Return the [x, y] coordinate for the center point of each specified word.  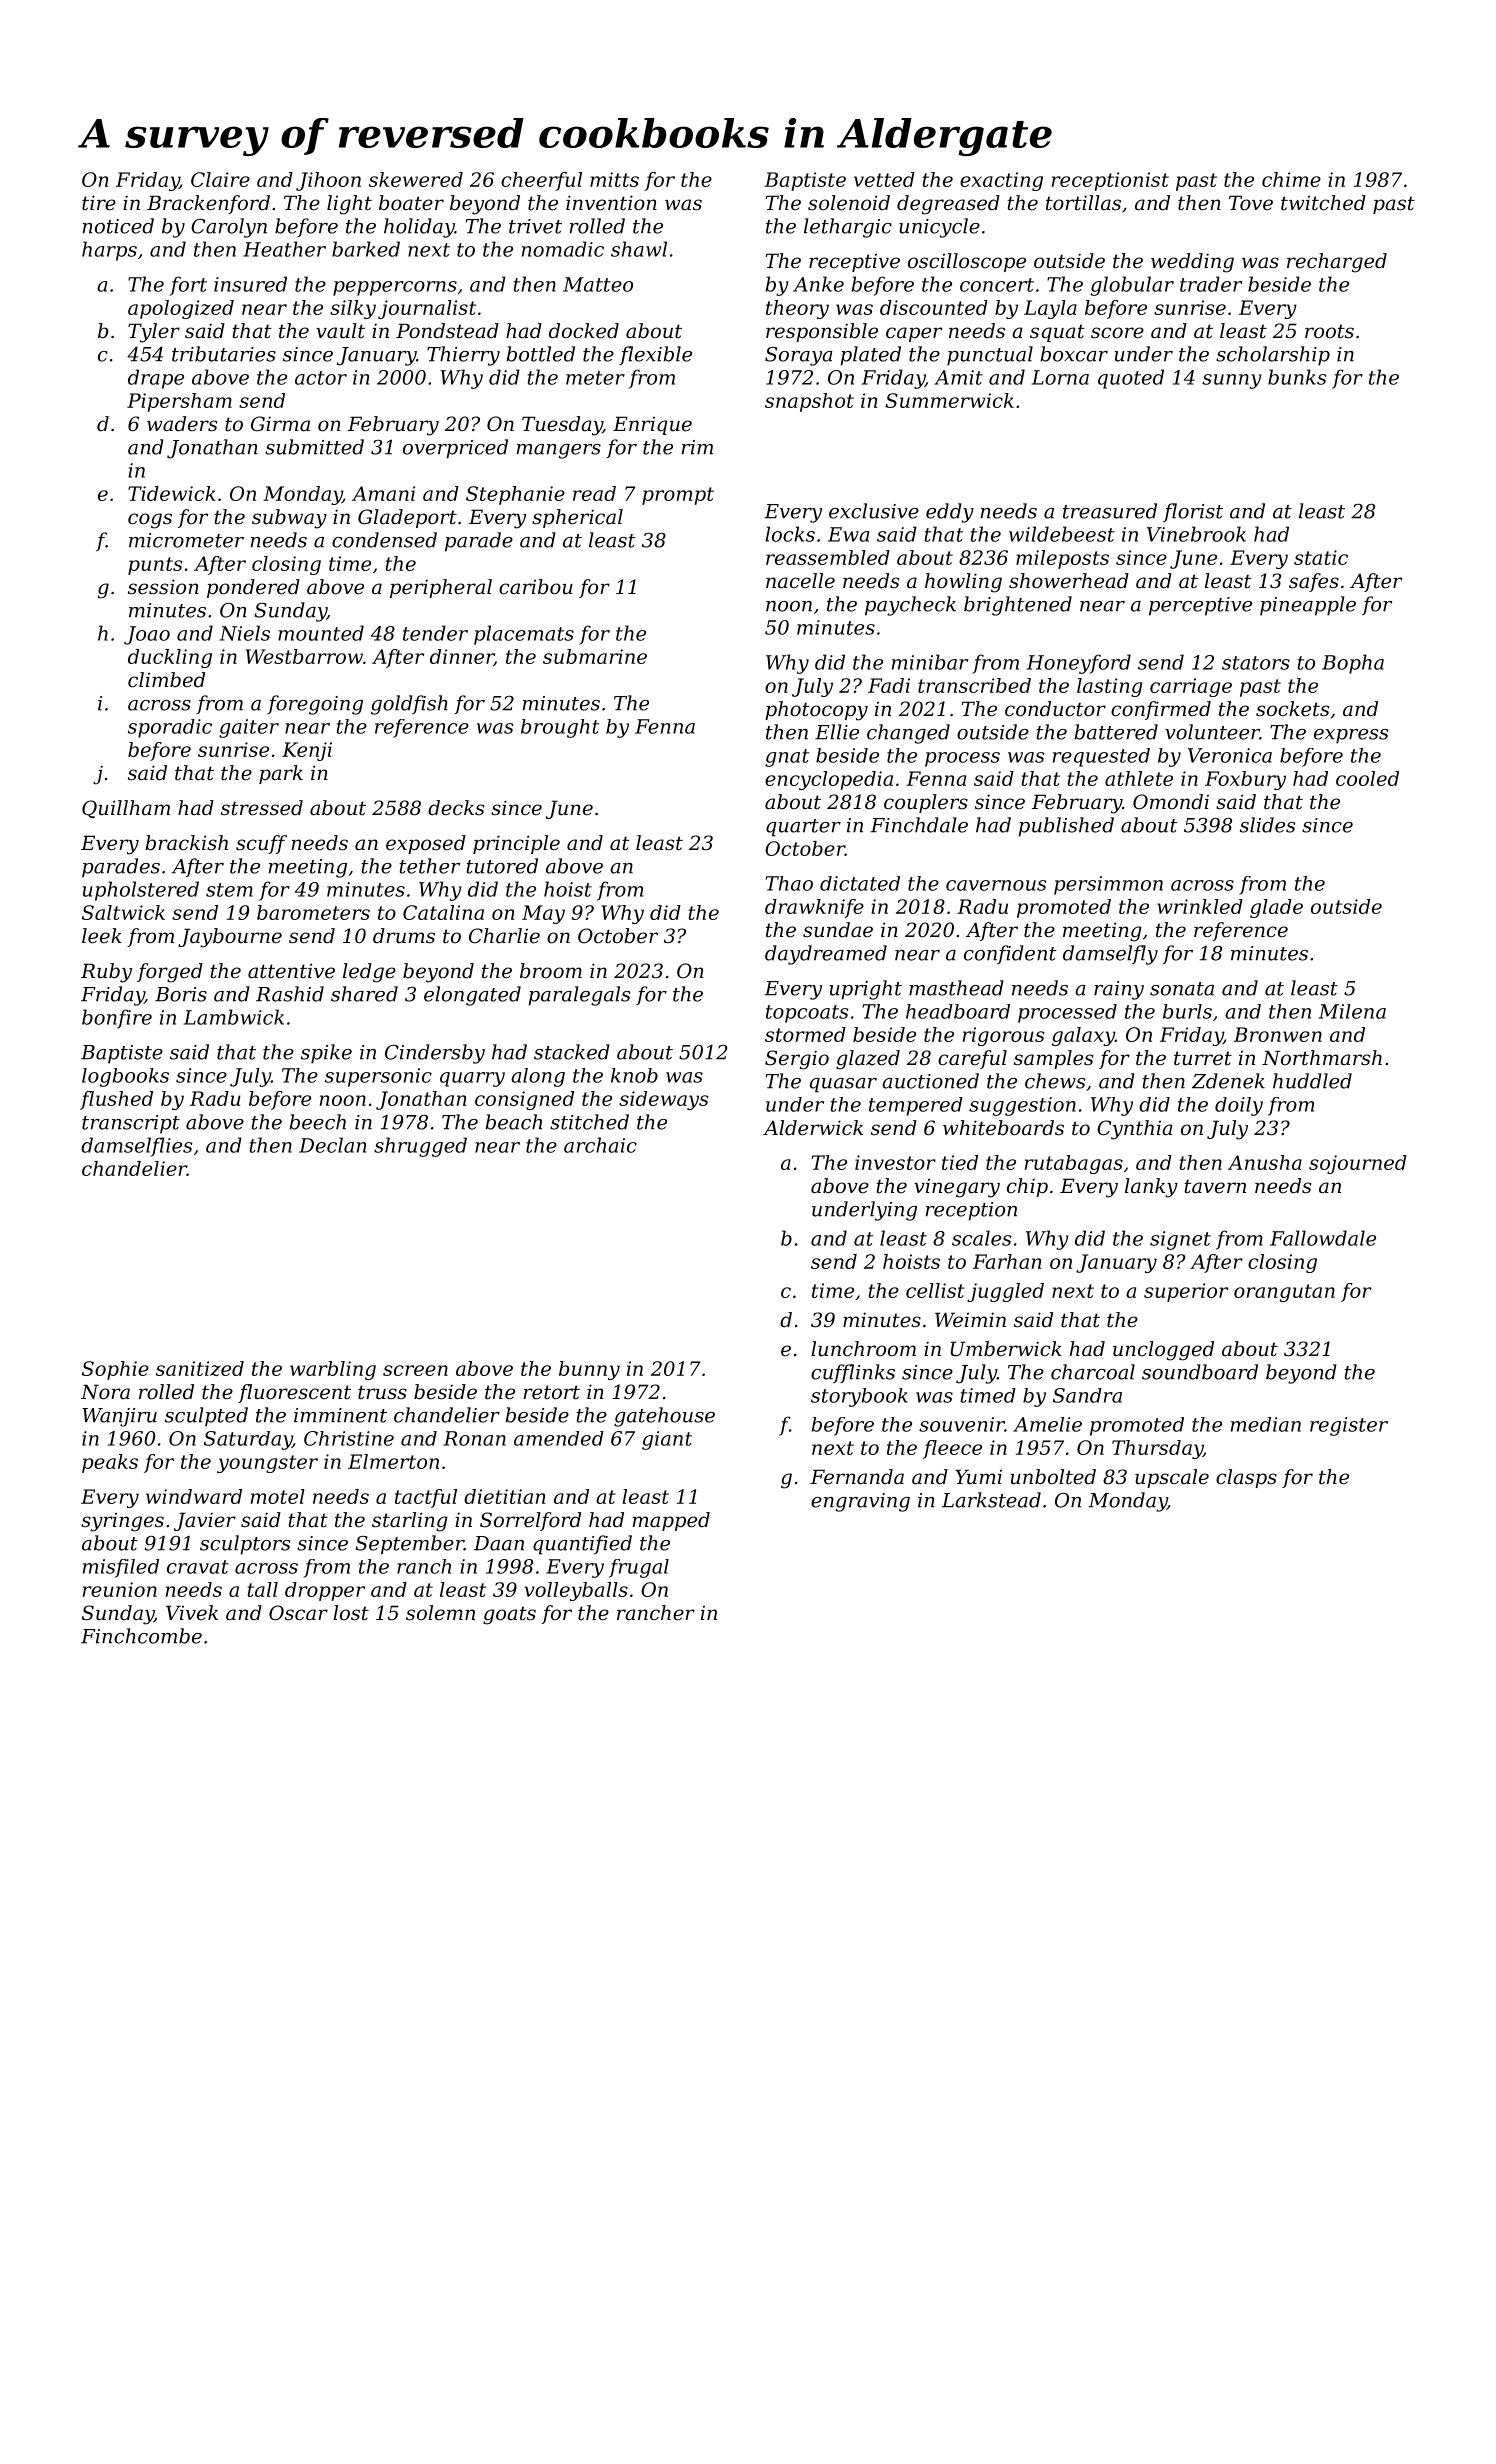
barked [366, 249]
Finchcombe [141, 1636]
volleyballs [576, 1591]
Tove [1251, 203]
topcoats [807, 1014]
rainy [1119, 990]
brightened [1018, 606]
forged [170, 973]
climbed [166, 680]
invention [611, 203]
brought [560, 728]
